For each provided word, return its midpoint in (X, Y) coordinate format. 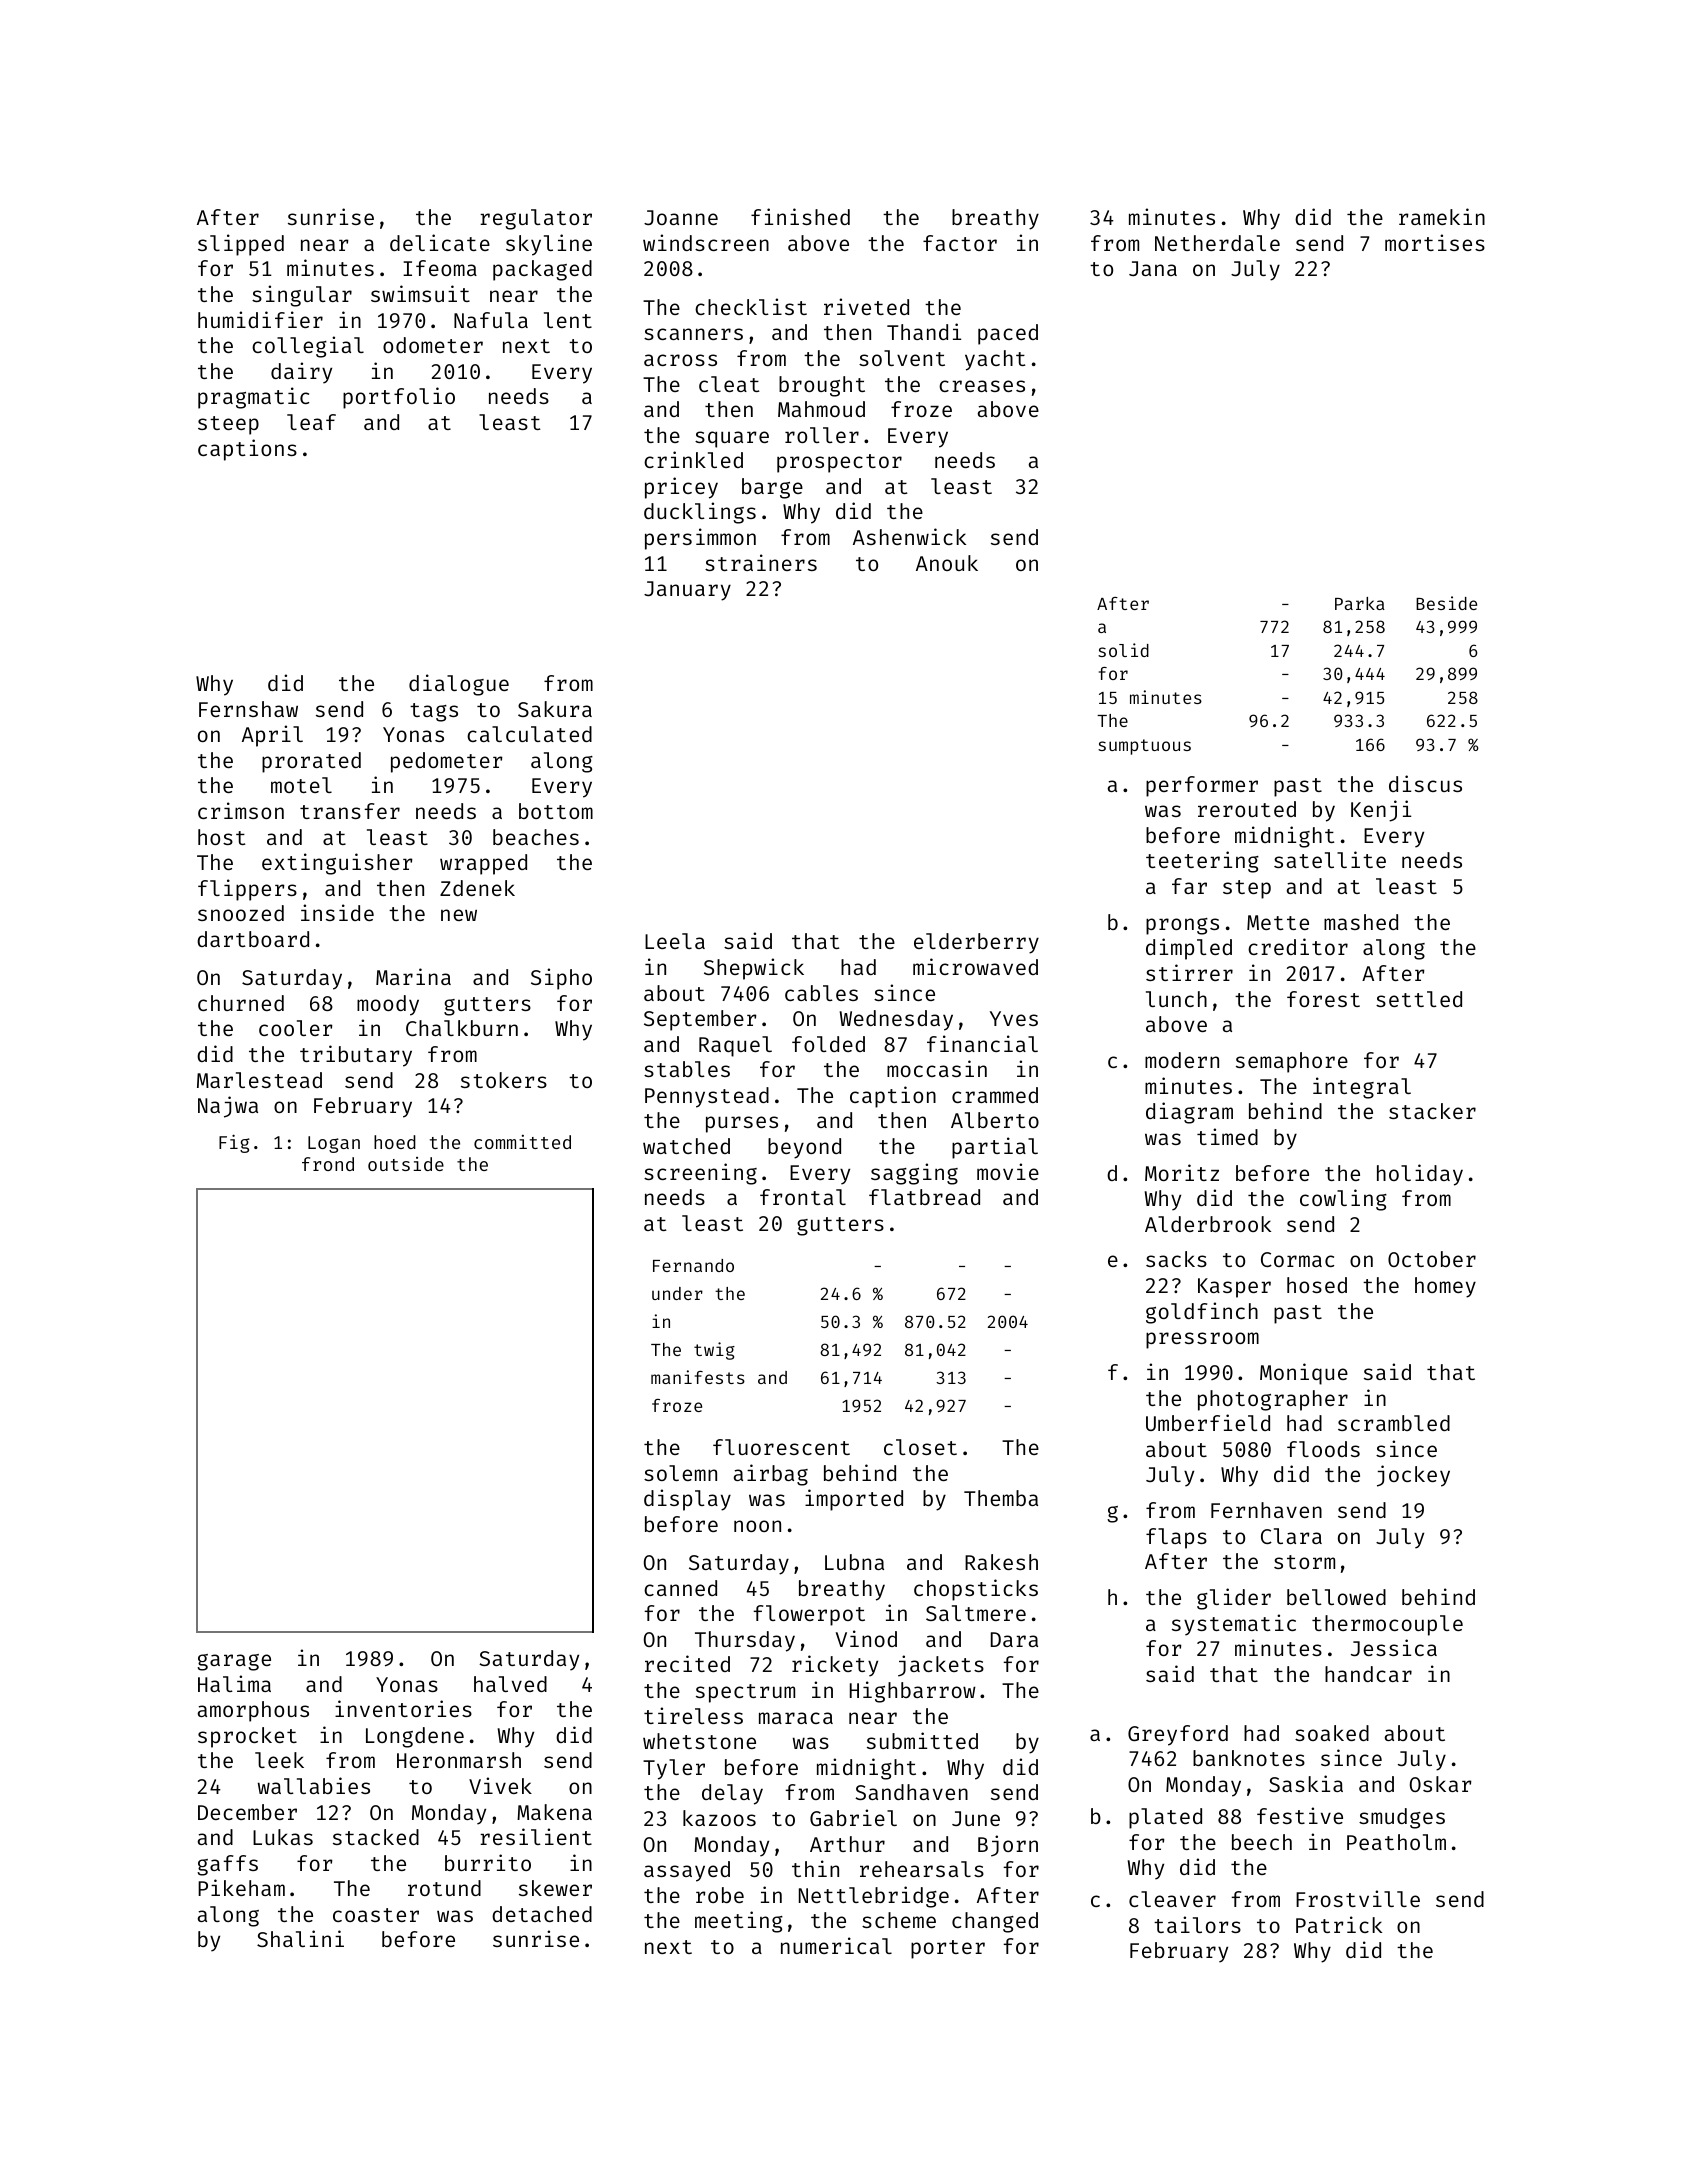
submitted (922, 1740)
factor (960, 243)
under (677, 1293)
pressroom (1202, 1340)
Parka (1360, 603)
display (687, 1500)
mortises (1435, 242)
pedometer (446, 762)
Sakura (555, 709)
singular (302, 296)
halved (510, 1684)
